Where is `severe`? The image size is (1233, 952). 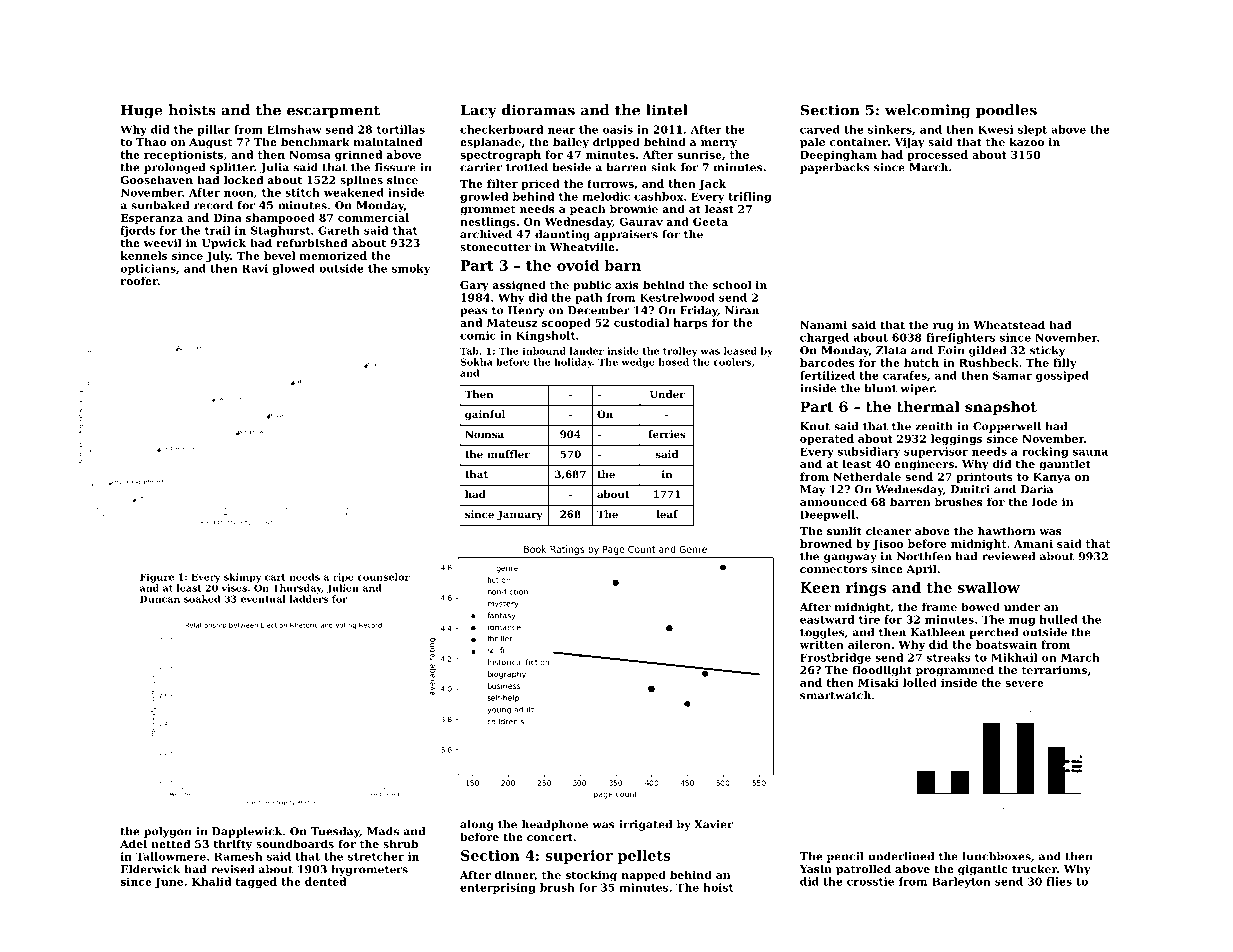 severe is located at coordinates (1024, 684).
